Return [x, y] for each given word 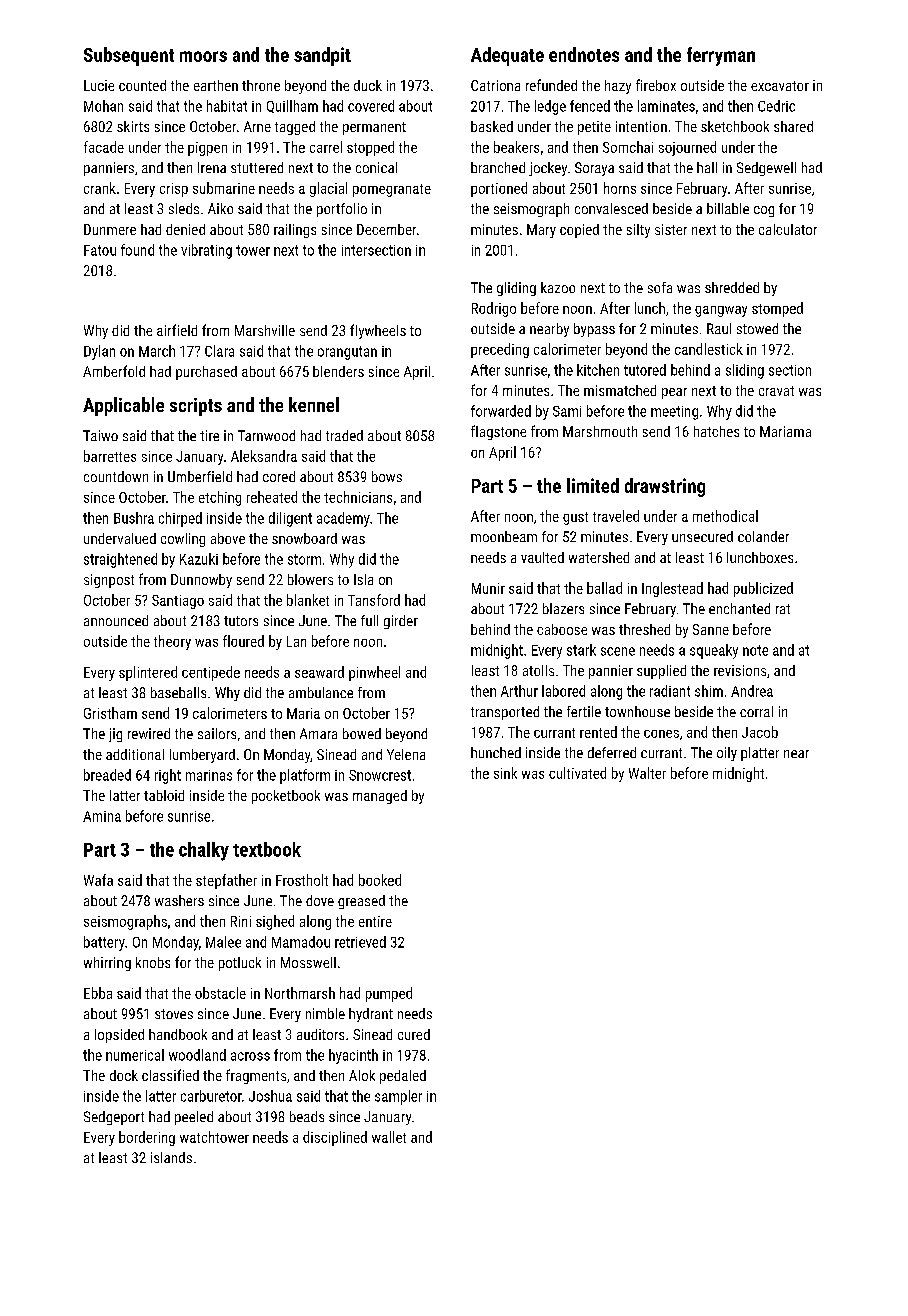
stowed [757, 328]
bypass [594, 330]
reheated [272, 497]
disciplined [335, 1138]
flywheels [378, 331]
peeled [194, 1118]
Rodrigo [494, 309]
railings [295, 231]
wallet [389, 1137]
